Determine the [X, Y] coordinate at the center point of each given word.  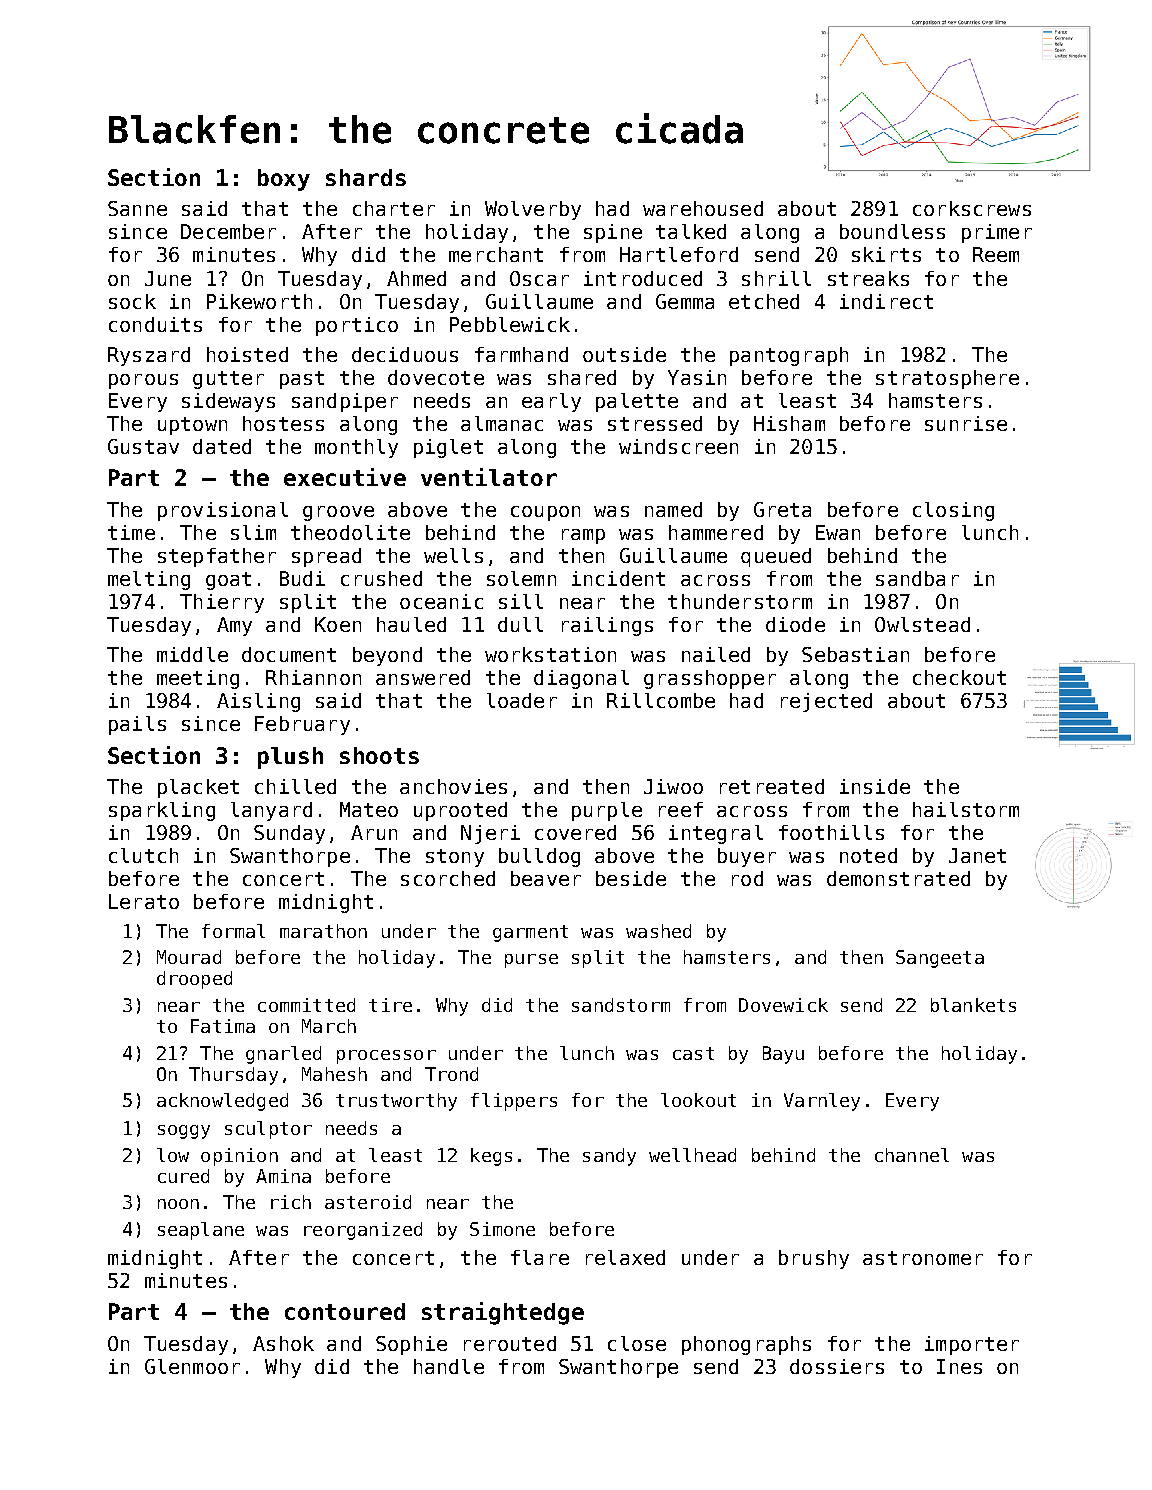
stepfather [217, 557]
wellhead [692, 1155]
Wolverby [533, 210]
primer [997, 233]
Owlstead [922, 624]
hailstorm [966, 809]
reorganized [363, 1231]
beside [631, 878]
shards [366, 177]
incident [618, 578]
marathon [323, 931]
